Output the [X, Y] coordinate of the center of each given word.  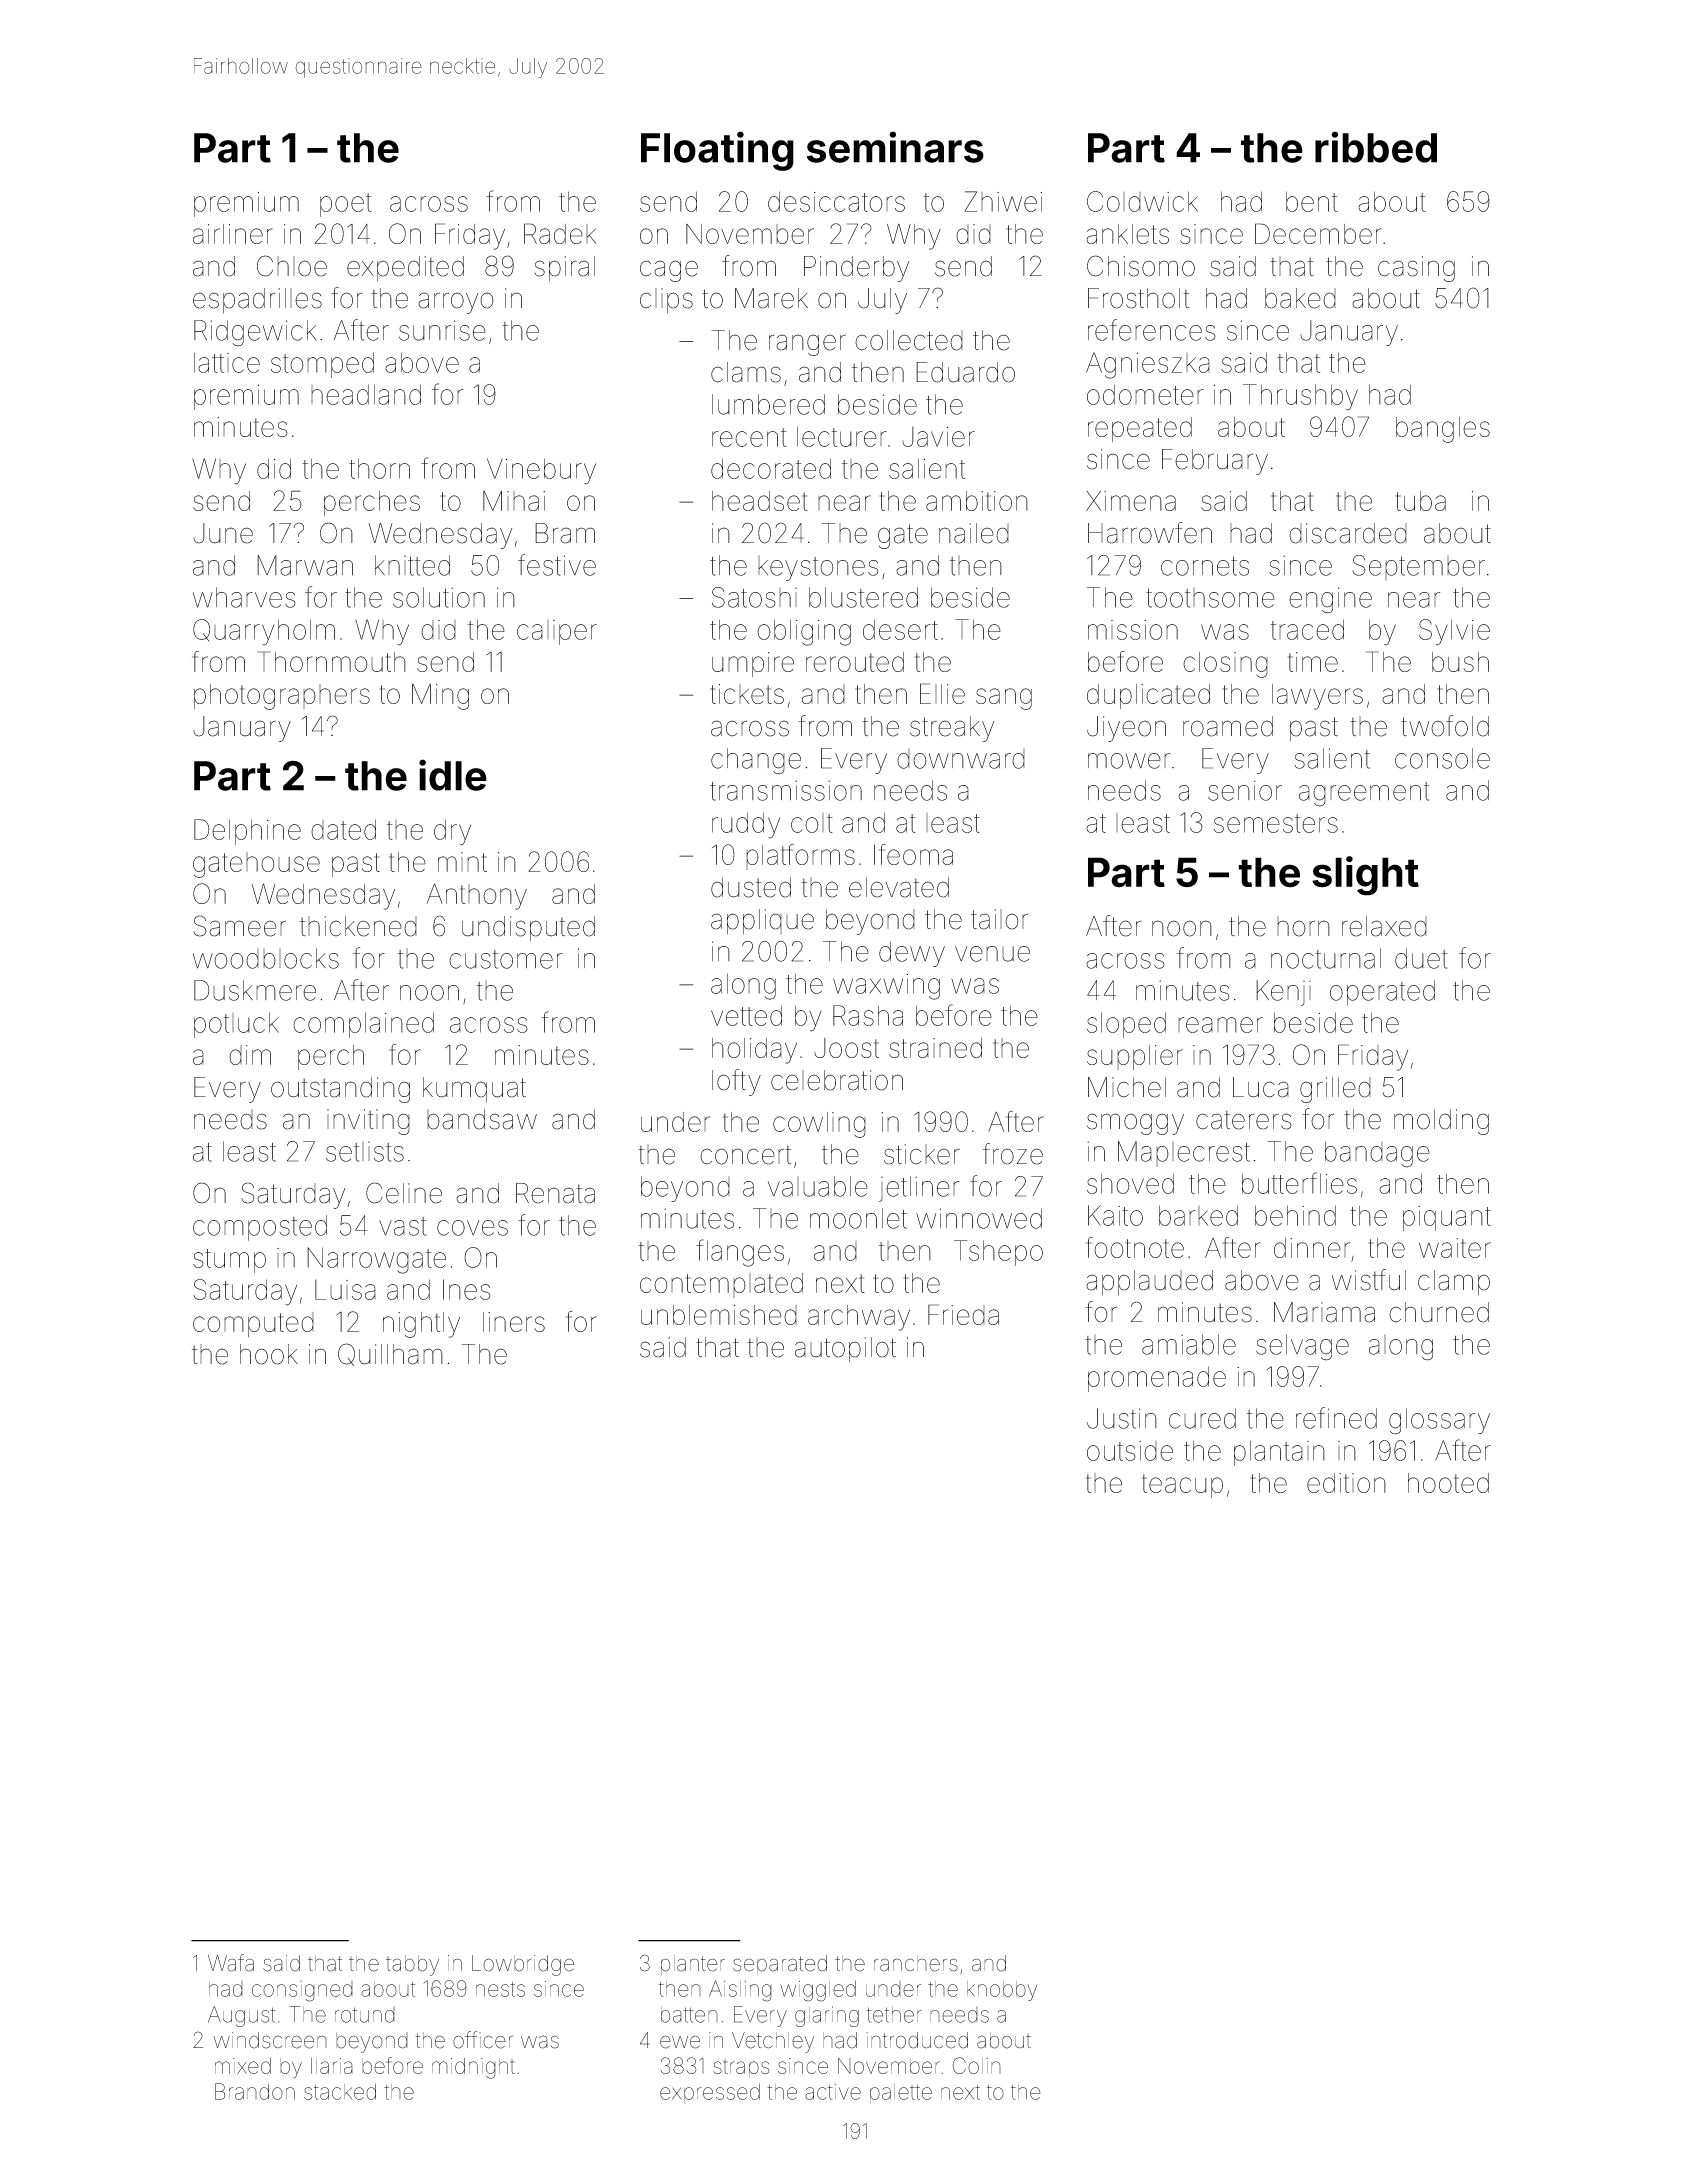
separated [780, 1965]
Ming [440, 697]
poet [346, 205]
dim [250, 1055]
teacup [1182, 1486]
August [241, 2016]
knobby [1002, 1991]
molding [1441, 1122]
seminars [895, 147]
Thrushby [1300, 397]
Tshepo [998, 1253]
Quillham [390, 1354]
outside [1130, 1451]
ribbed [1376, 147]
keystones [818, 568]
